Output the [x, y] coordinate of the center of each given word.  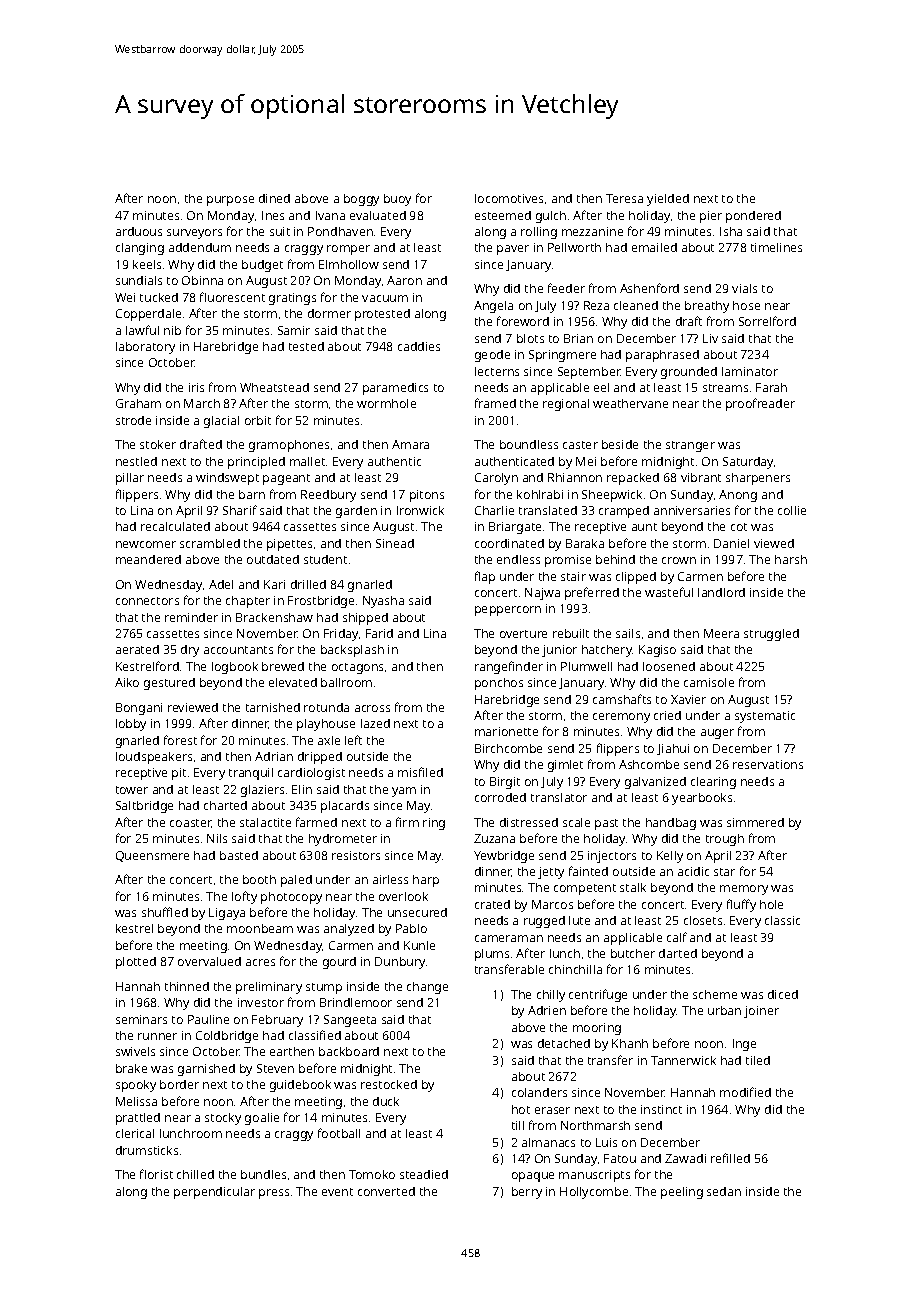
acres [260, 962]
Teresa [624, 198]
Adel [221, 584]
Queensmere [152, 856]
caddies [419, 346]
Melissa [136, 1101]
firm [407, 822]
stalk [633, 887]
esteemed [503, 215]
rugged [544, 922]
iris [196, 387]
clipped [636, 578]
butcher [633, 953]
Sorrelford [767, 321]
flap [485, 577]
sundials [139, 280]
